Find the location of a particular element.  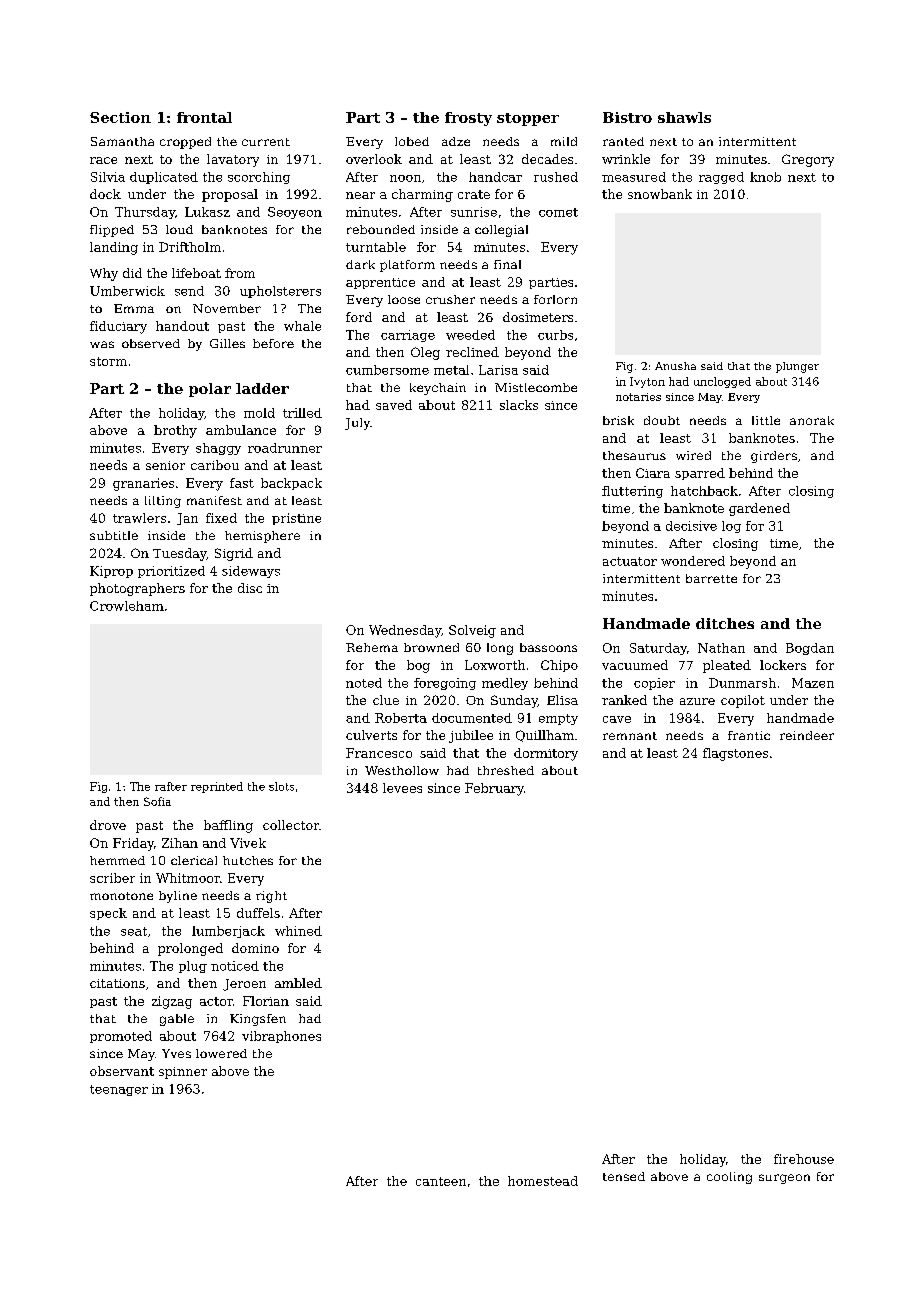

documented is located at coordinates (472, 718).
